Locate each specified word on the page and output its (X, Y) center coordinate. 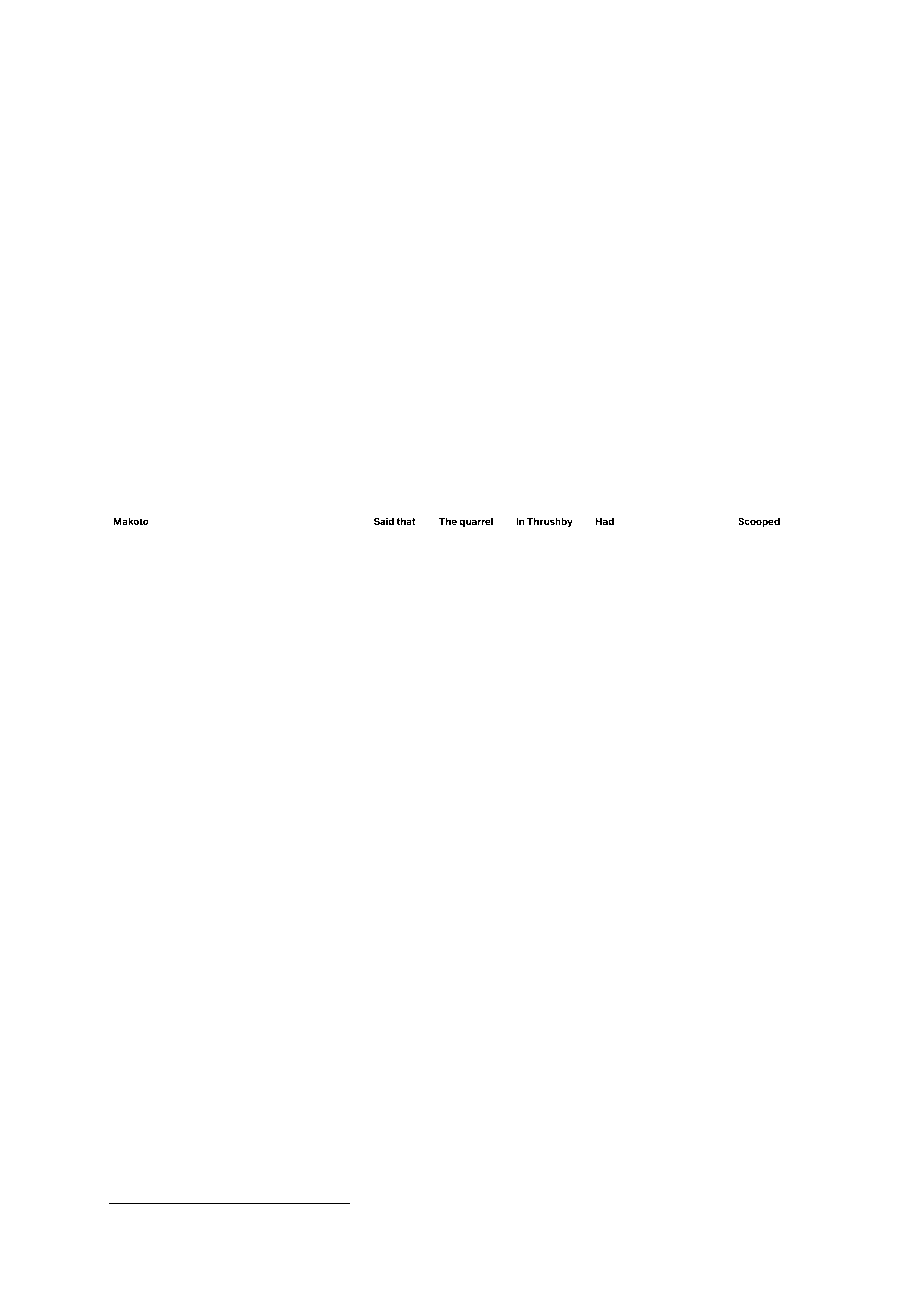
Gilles (222, 84)
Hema (123, 642)
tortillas (401, 653)
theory (440, 1231)
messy (732, 643)
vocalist (770, 642)
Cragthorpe (315, 654)
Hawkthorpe (786, 84)
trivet (225, 613)
